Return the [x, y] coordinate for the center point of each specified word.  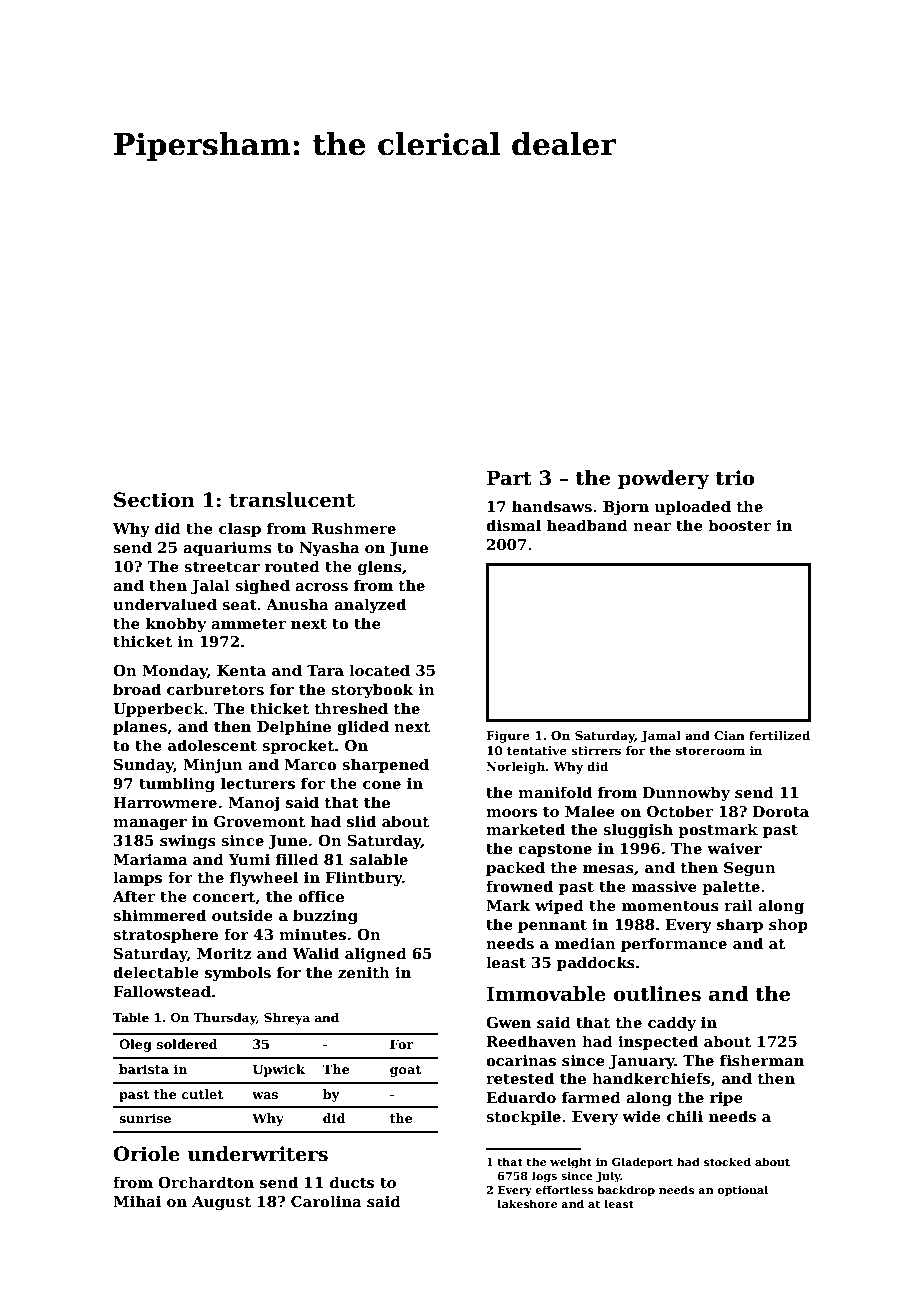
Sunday [144, 765]
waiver [734, 848]
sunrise [145, 1118]
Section [154, 500]
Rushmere [354, 528]
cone [382, 785]
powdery [663, 480]
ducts [352, 1182]
